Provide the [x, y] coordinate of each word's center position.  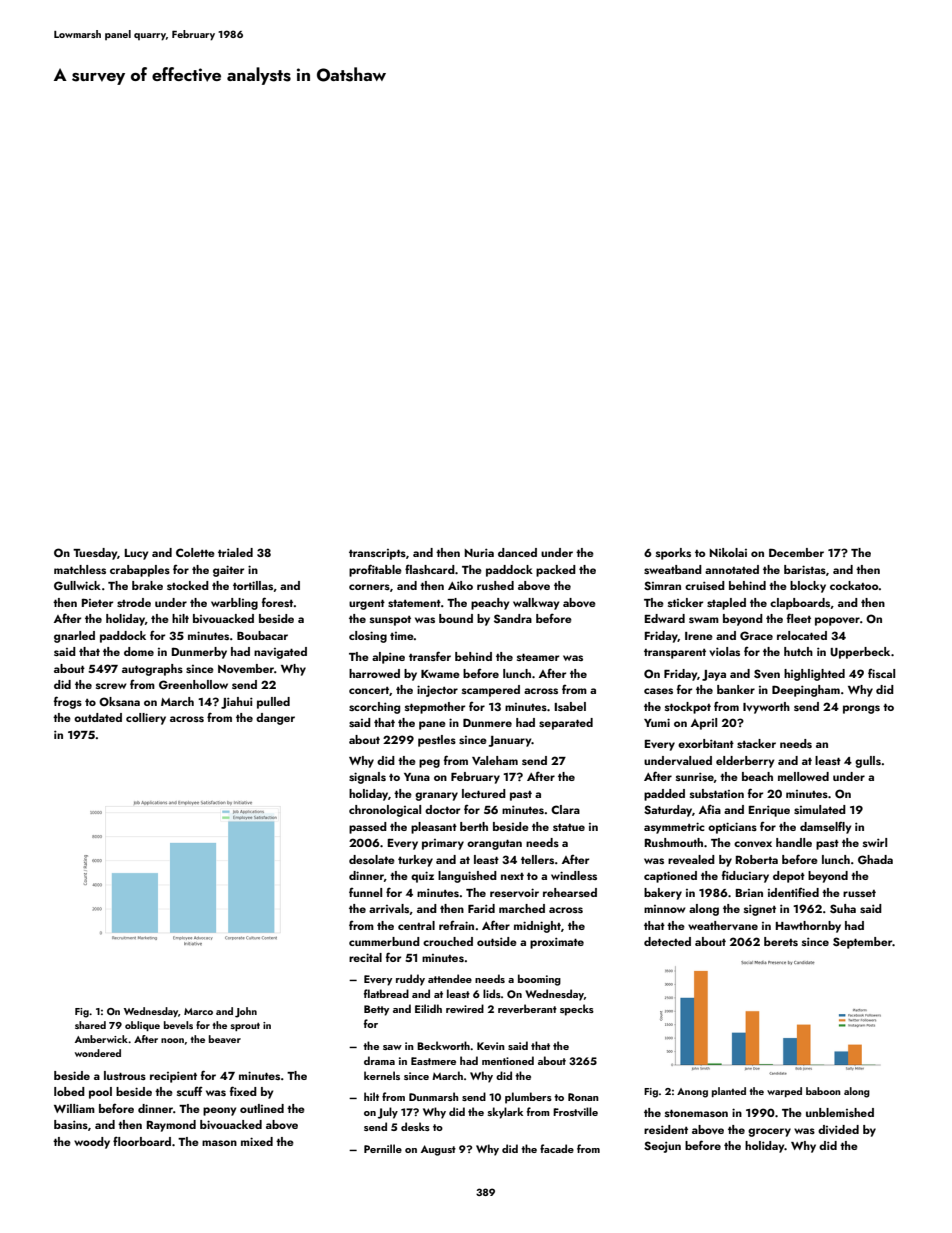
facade [557, 1148]
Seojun [662, 1147]
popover [837, 621]
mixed [257, 1141]
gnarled [74, 637]
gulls [868, 762]
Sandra [513, 618]
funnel [365, 892]
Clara [565, 809]
